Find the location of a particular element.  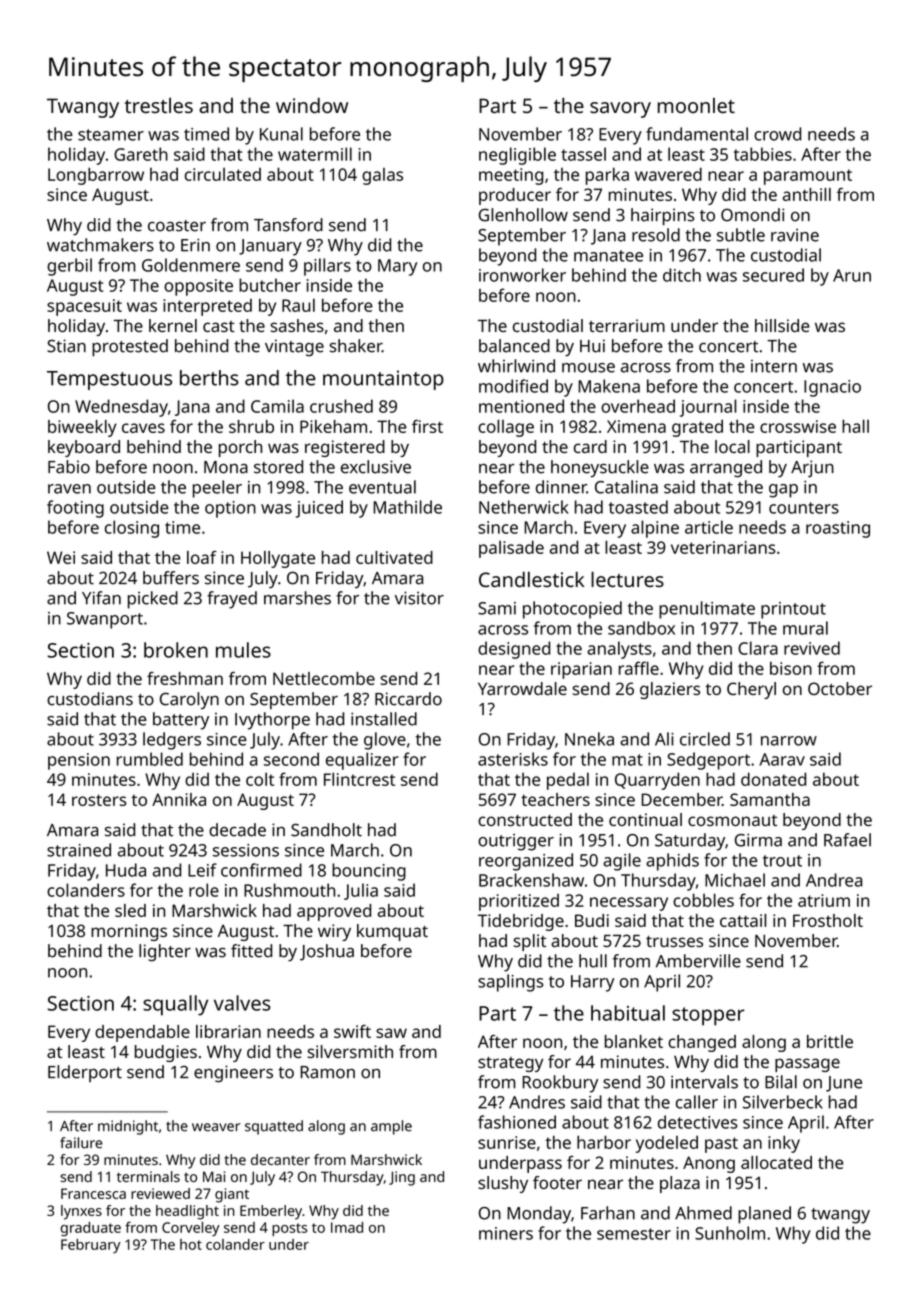

gerbil is located at coordinates (69, 267).
